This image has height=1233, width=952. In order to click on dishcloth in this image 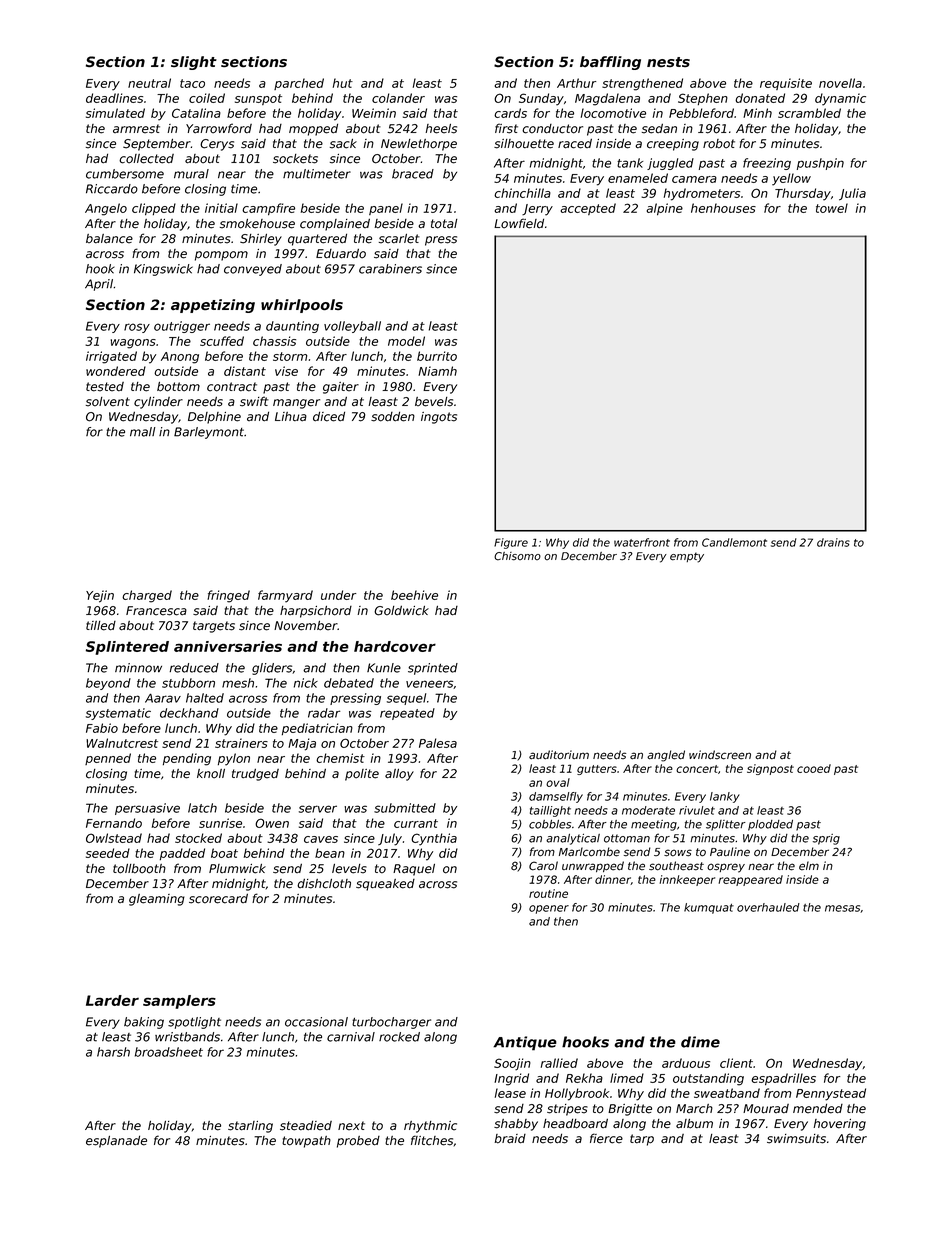, I will do `click(324, 883)`.
